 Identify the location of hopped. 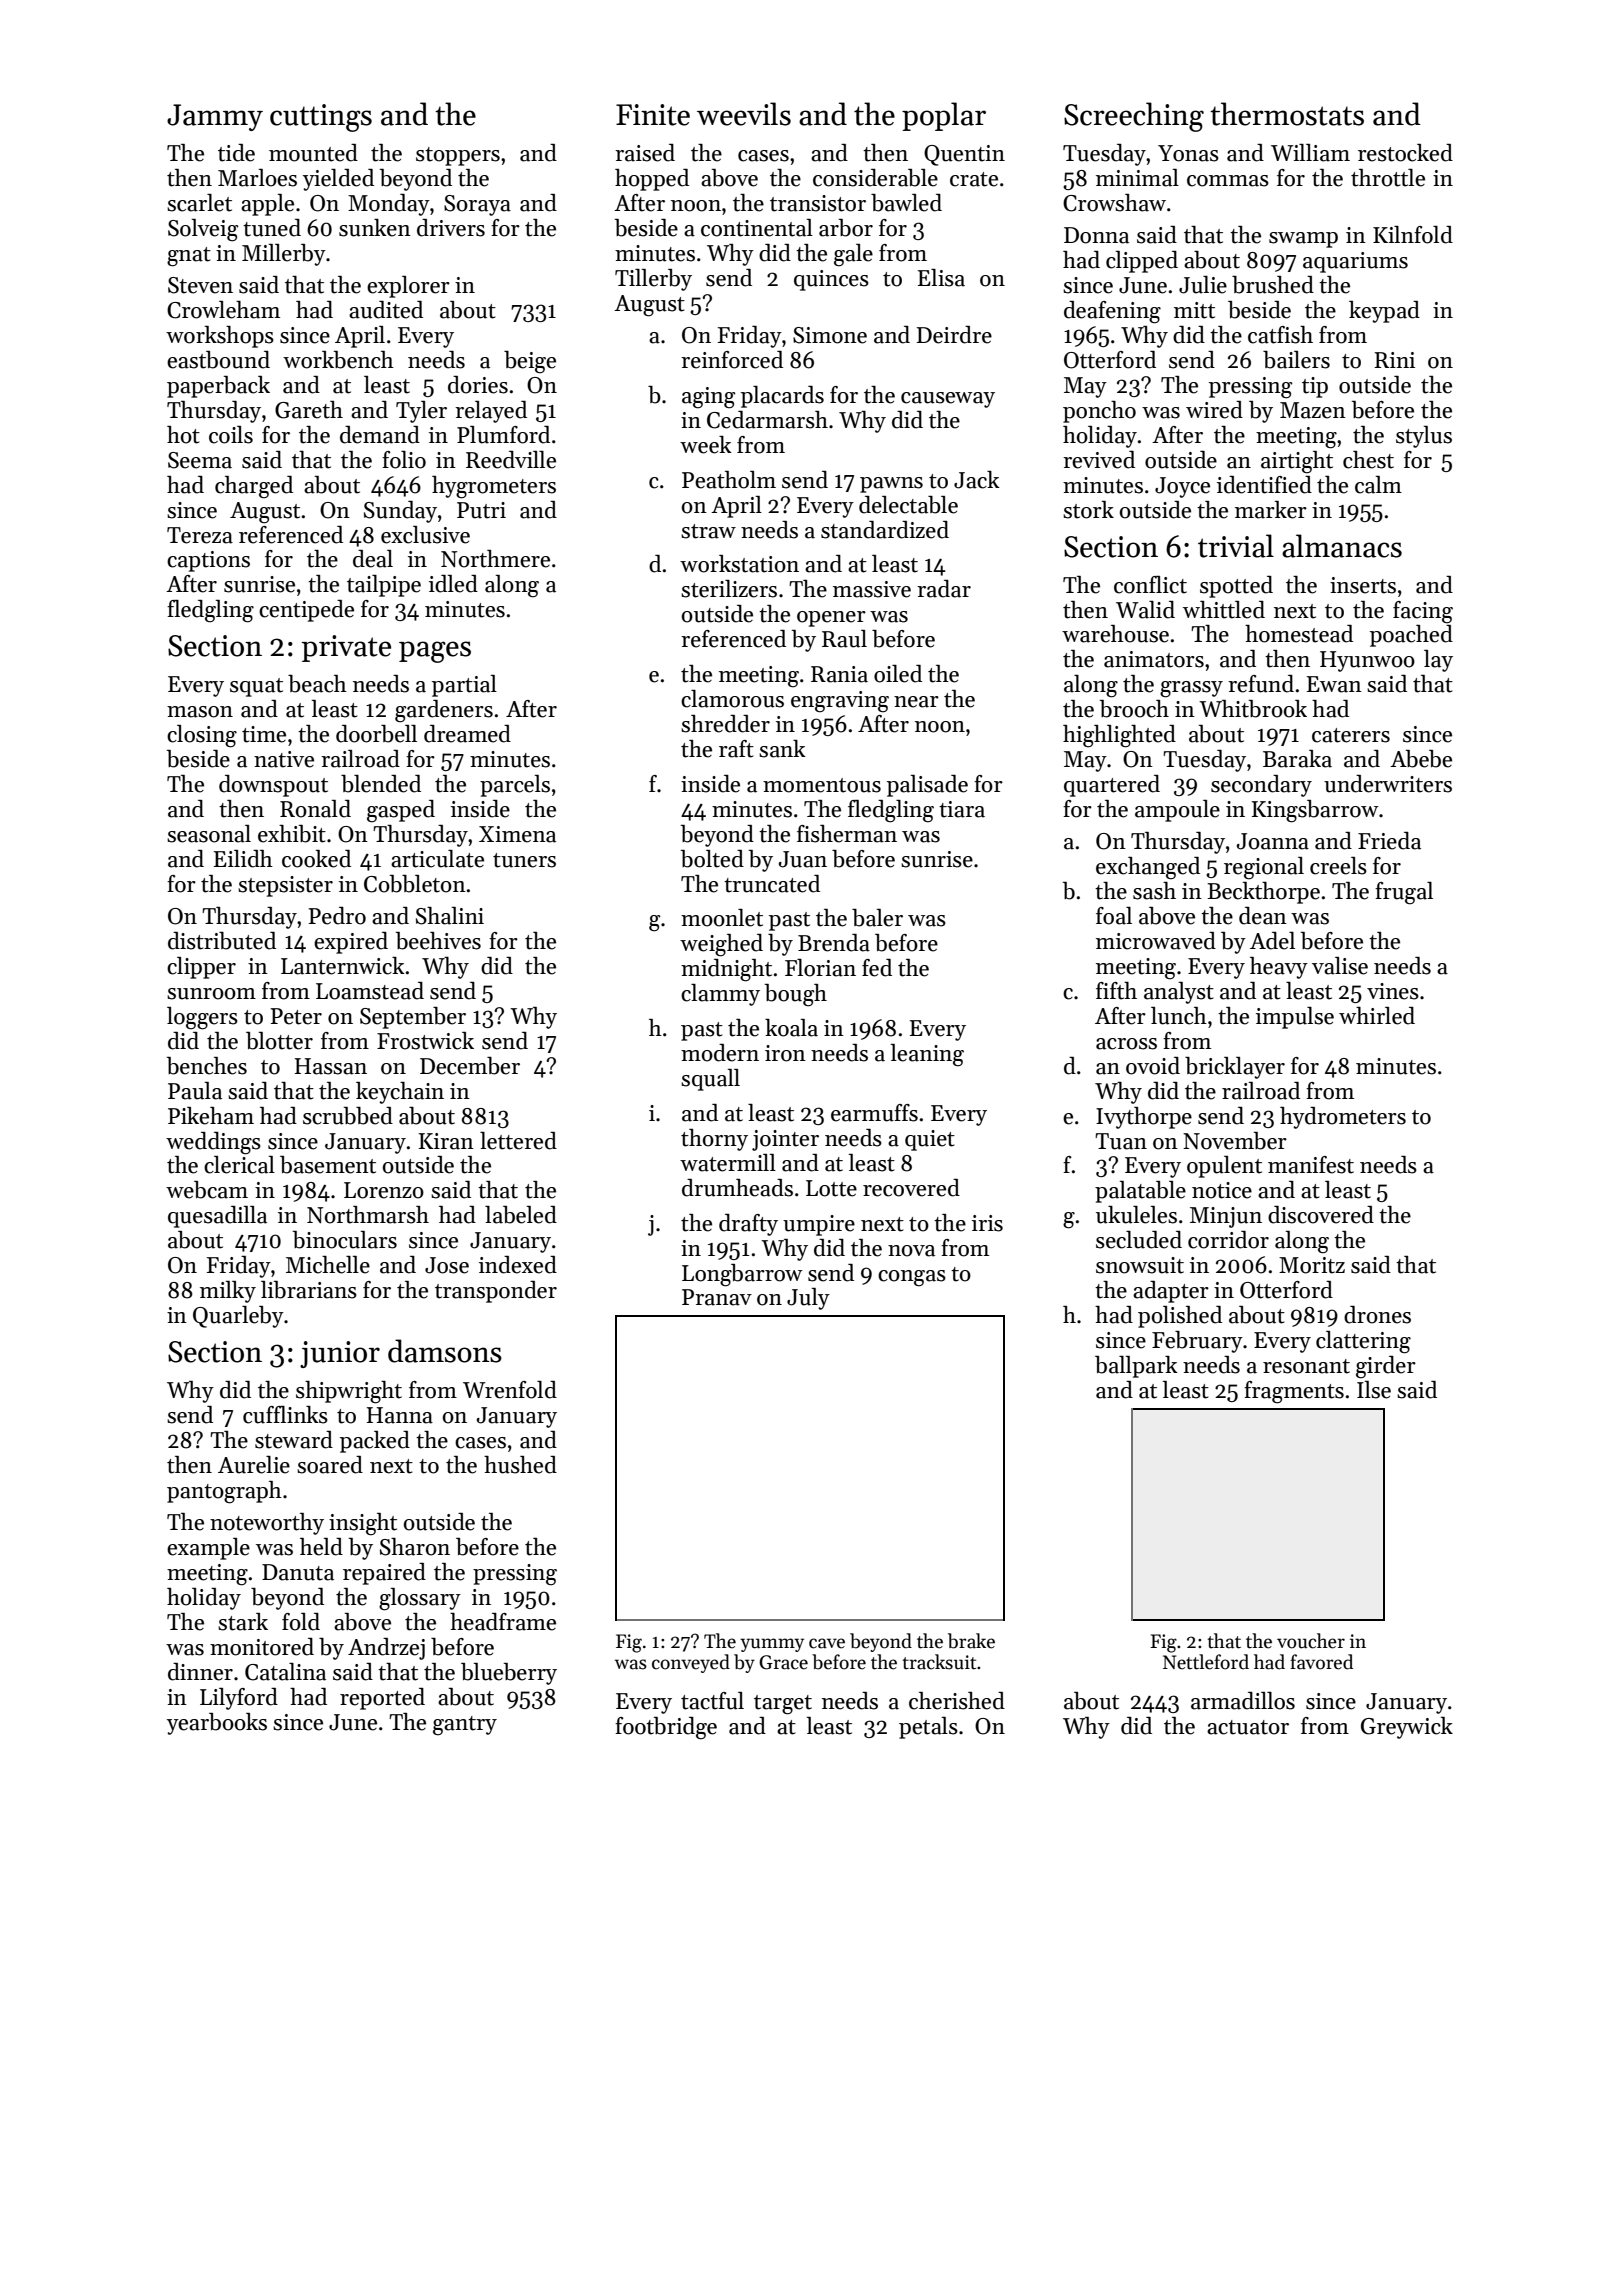
(652, 180).
